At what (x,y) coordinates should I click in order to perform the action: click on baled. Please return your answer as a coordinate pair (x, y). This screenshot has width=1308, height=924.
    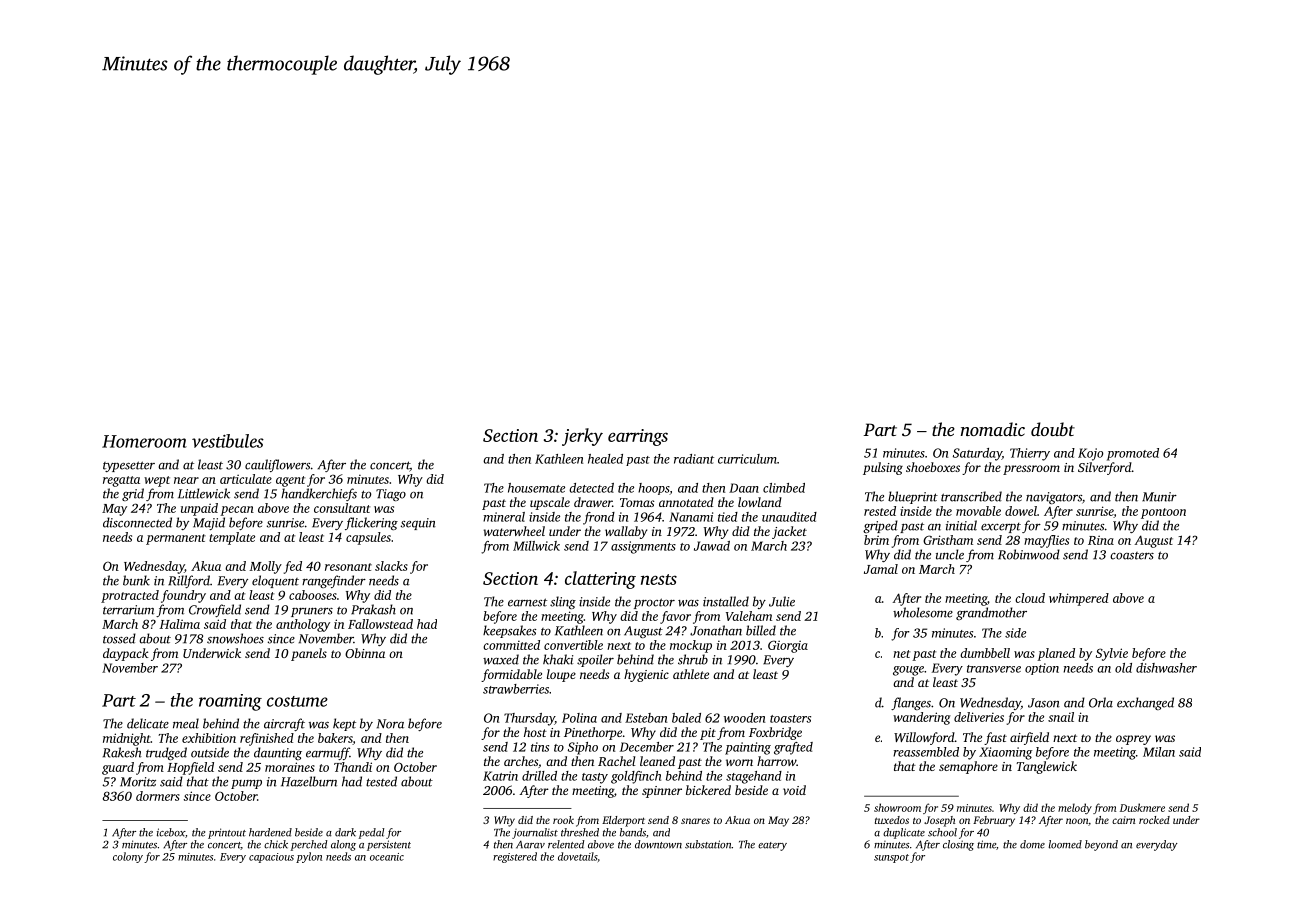
    Looking at the image, I should click on (686, 718).
